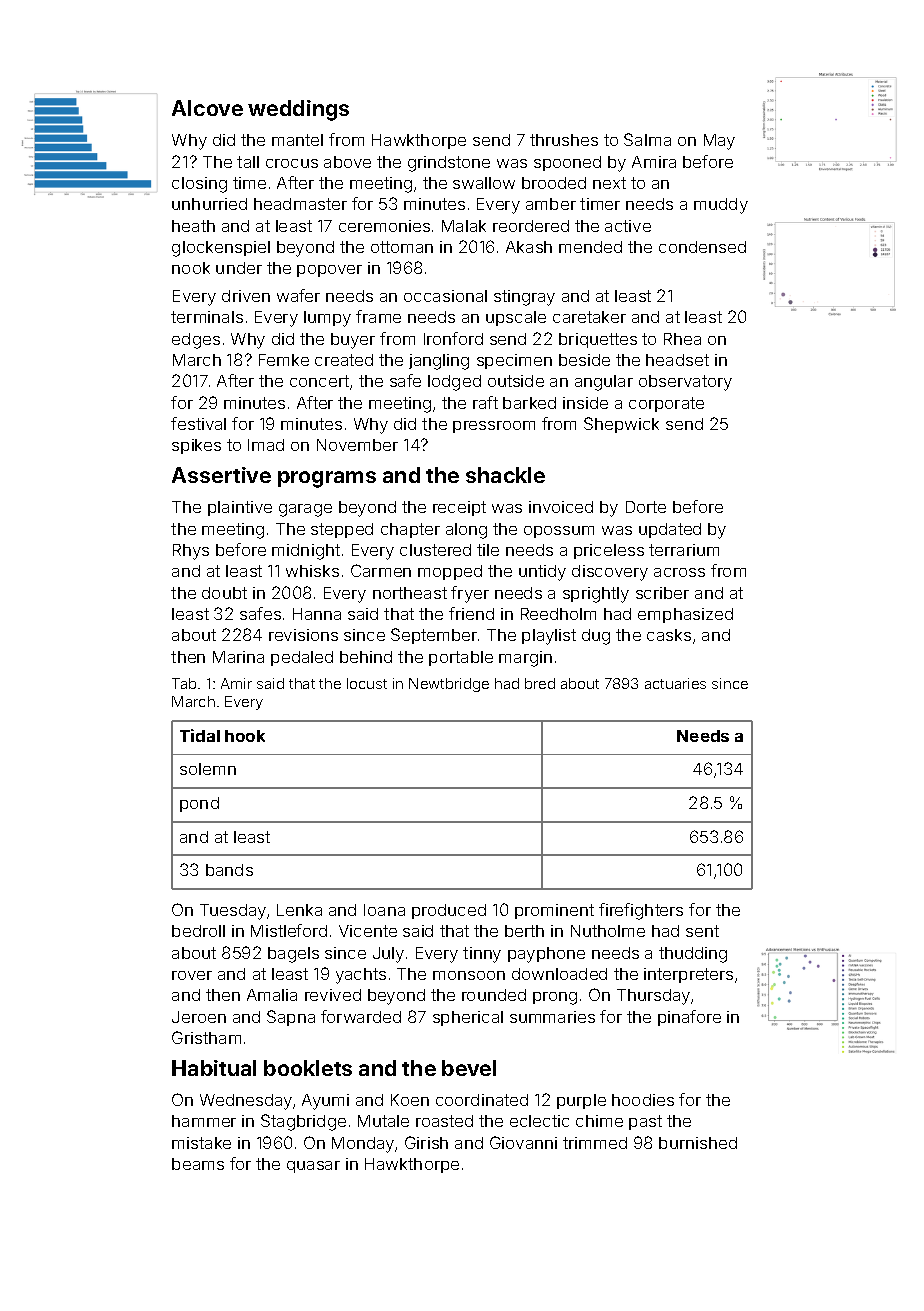 This screenshot has width=924, height=1311. I want to click on burnished, so click(698, 1143).
